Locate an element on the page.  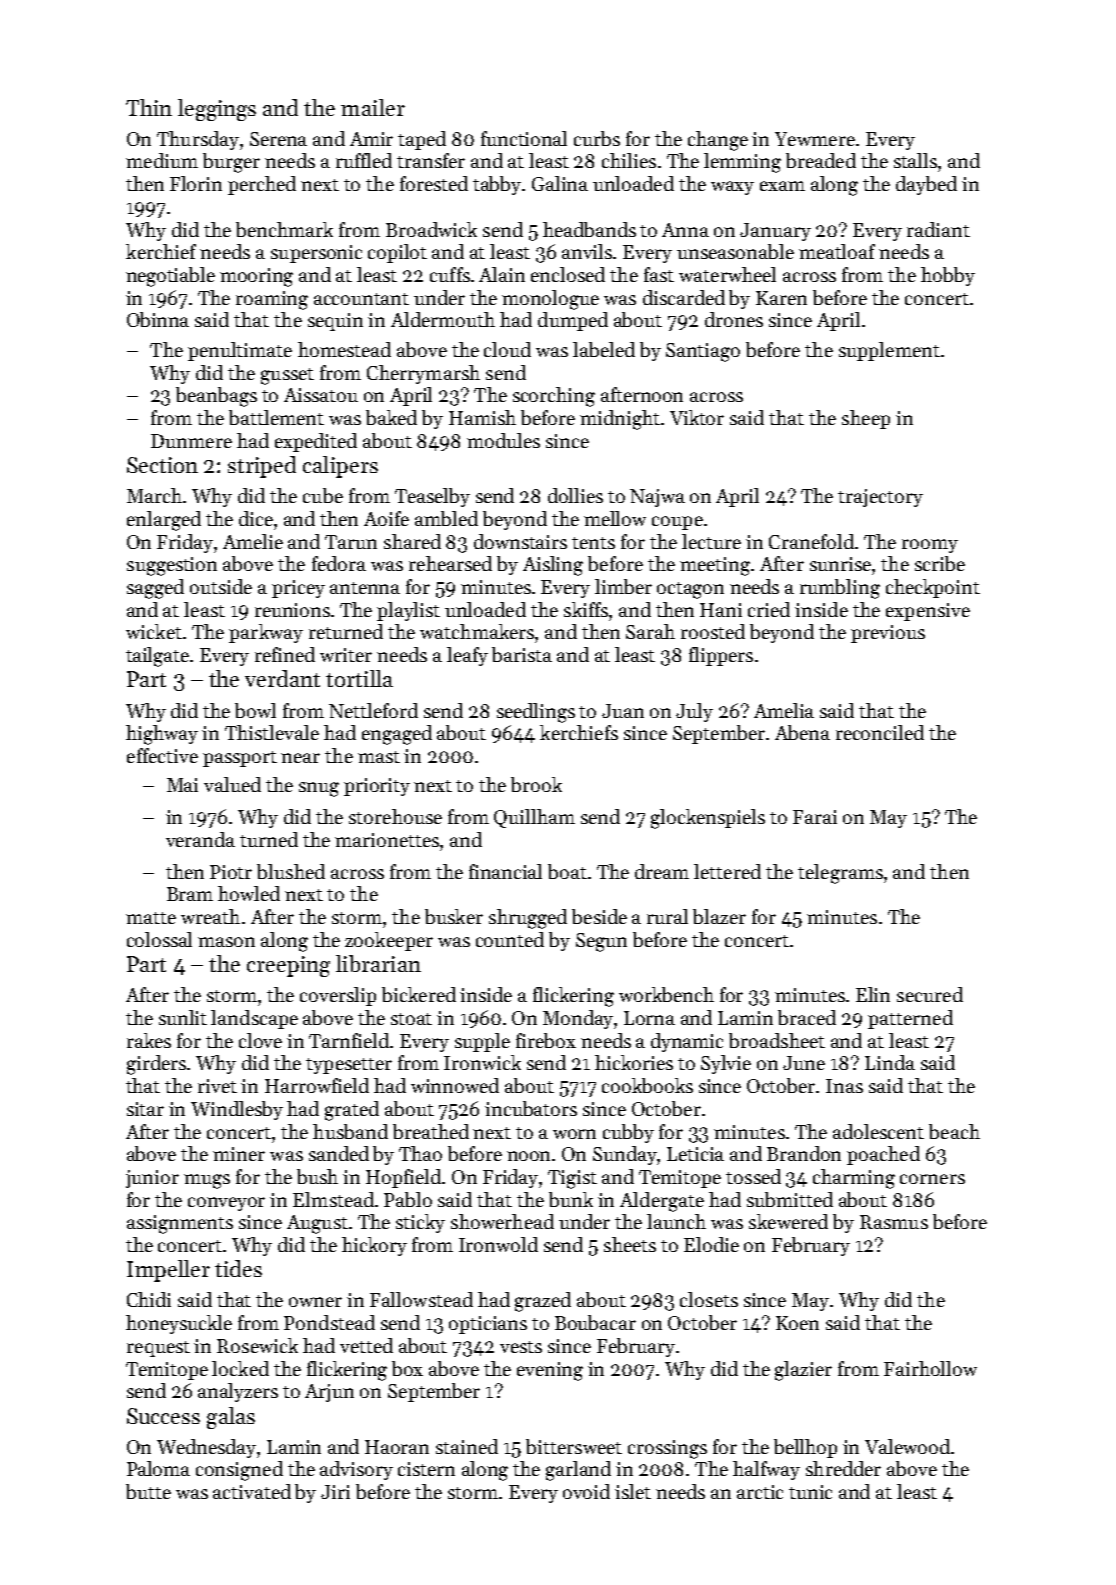
Thistlevale is located at coordinates (272, 732).
